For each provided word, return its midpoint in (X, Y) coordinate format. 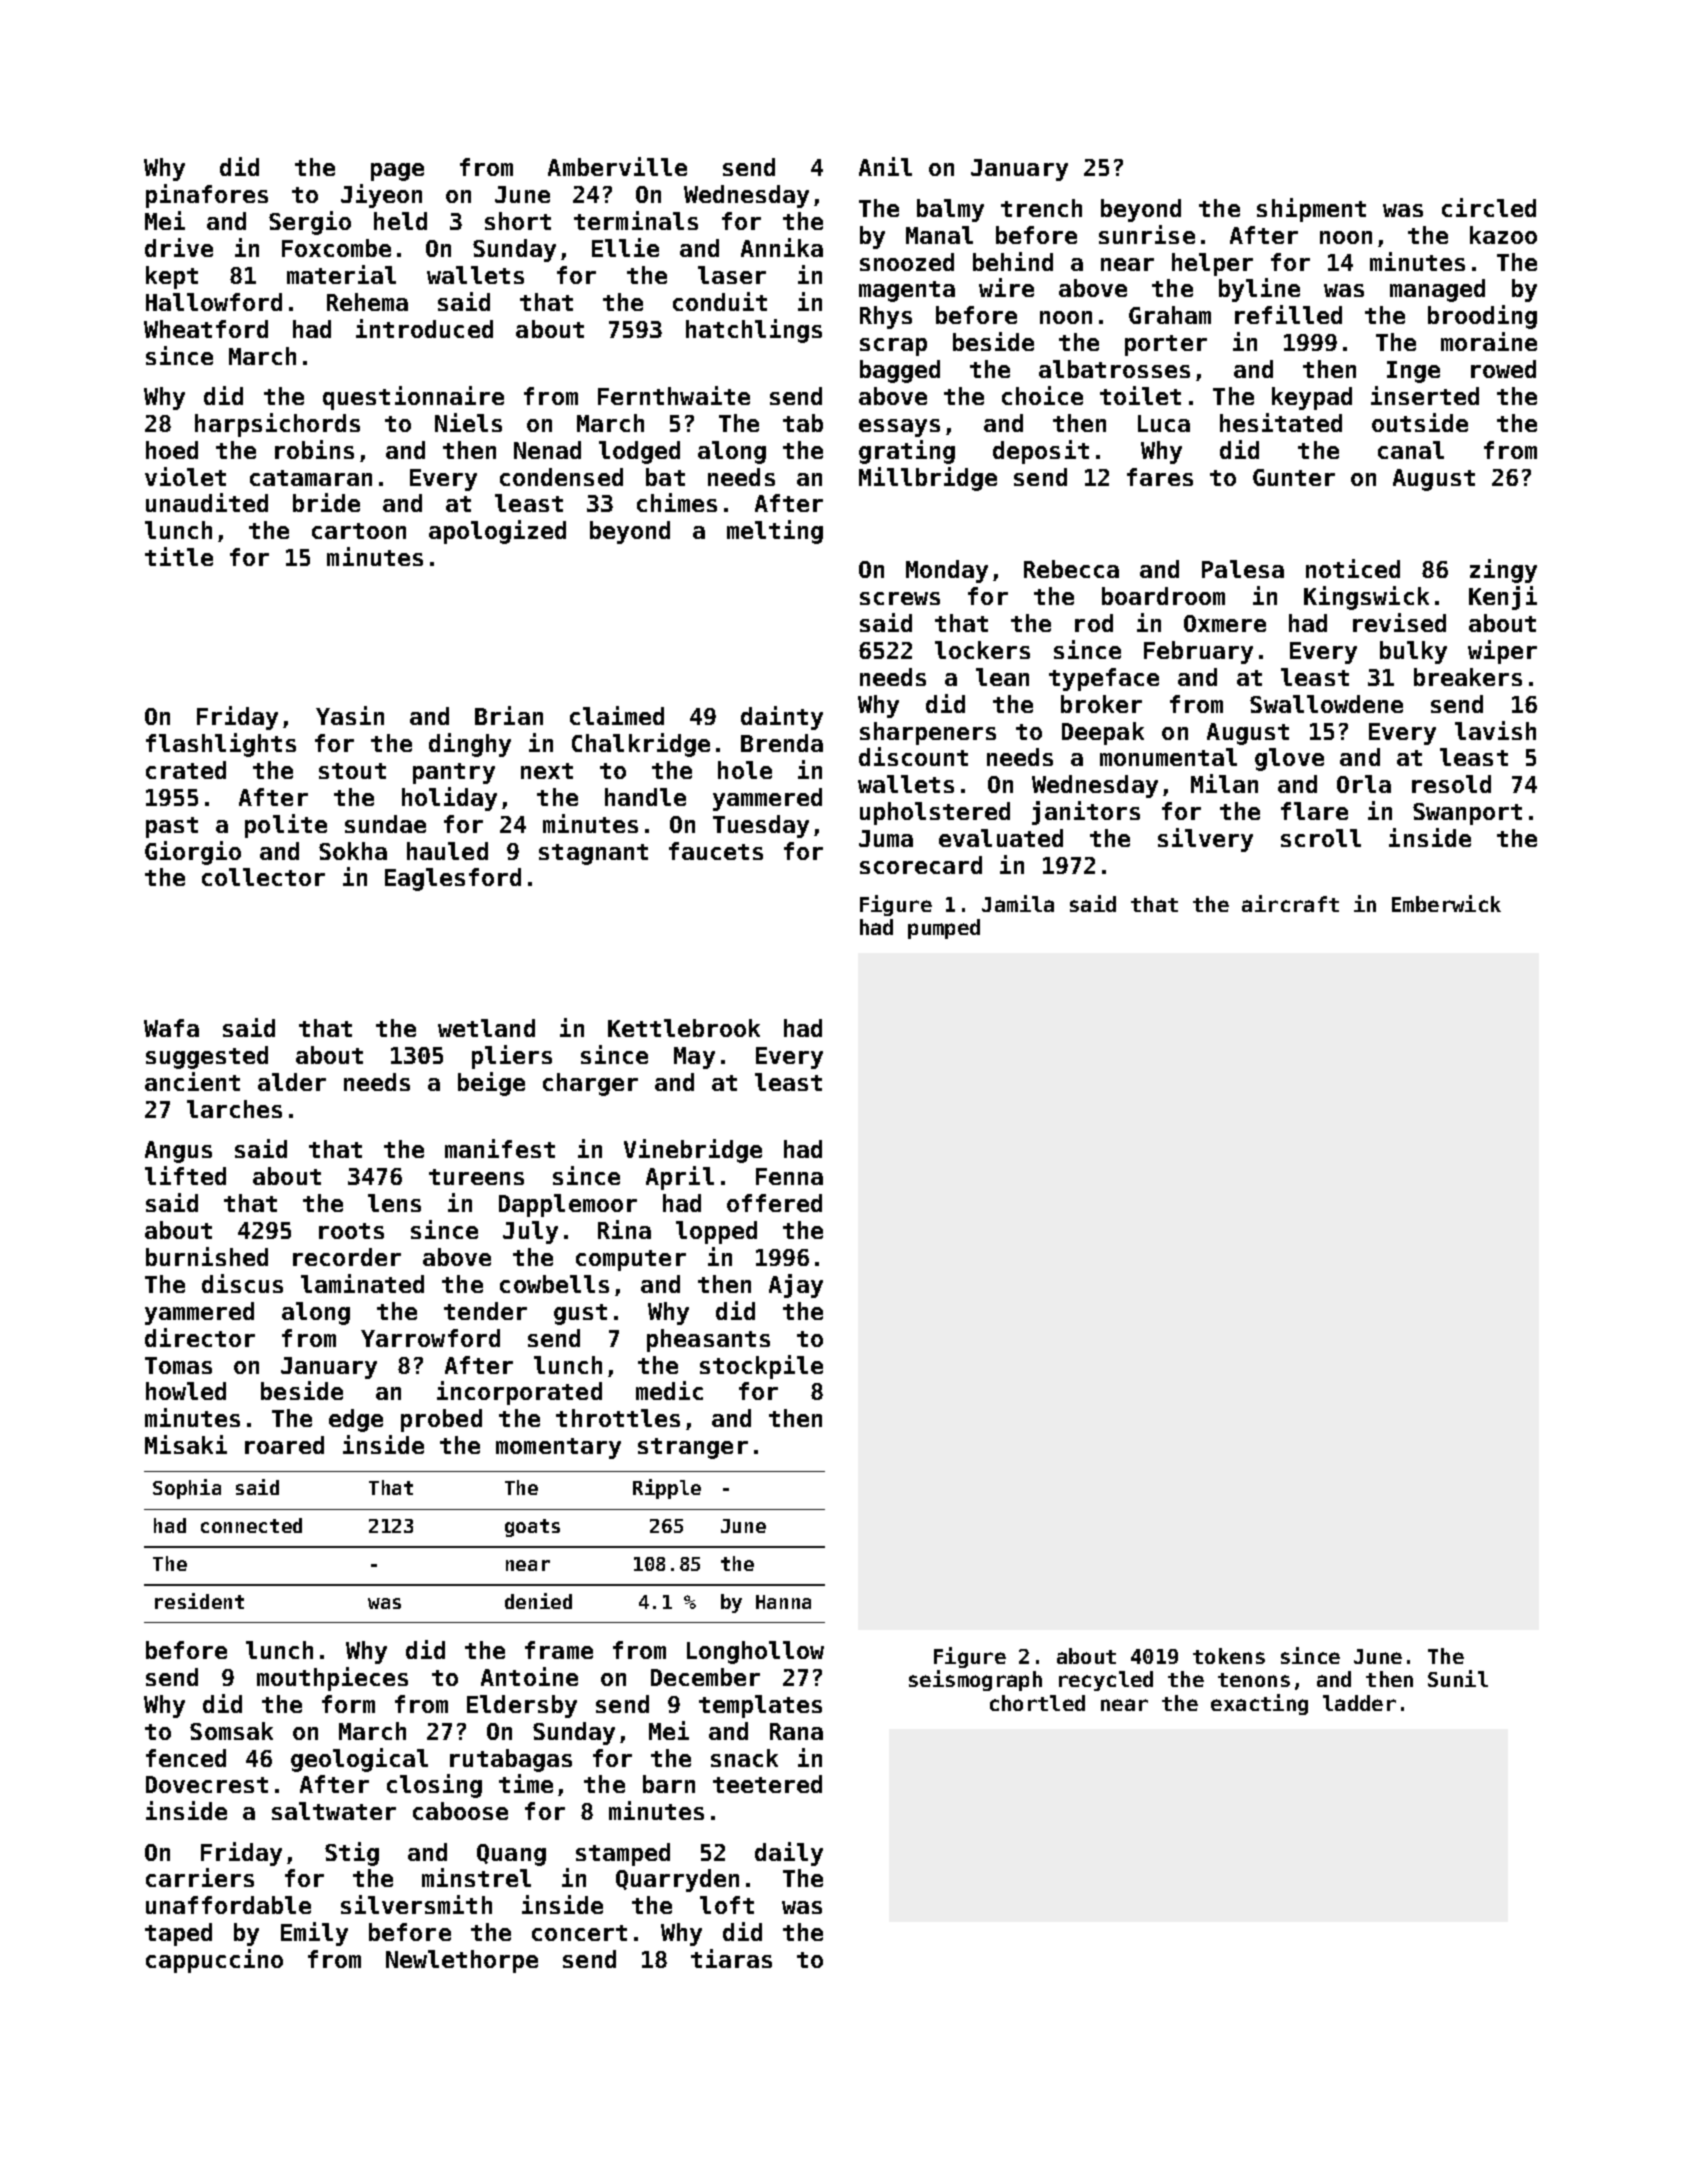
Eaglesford (453, 879)
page (397, 172)
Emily (314, 1934)
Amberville (617, 166)
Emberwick (1446, 903)
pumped (944, 929)
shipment (1311, 210)
